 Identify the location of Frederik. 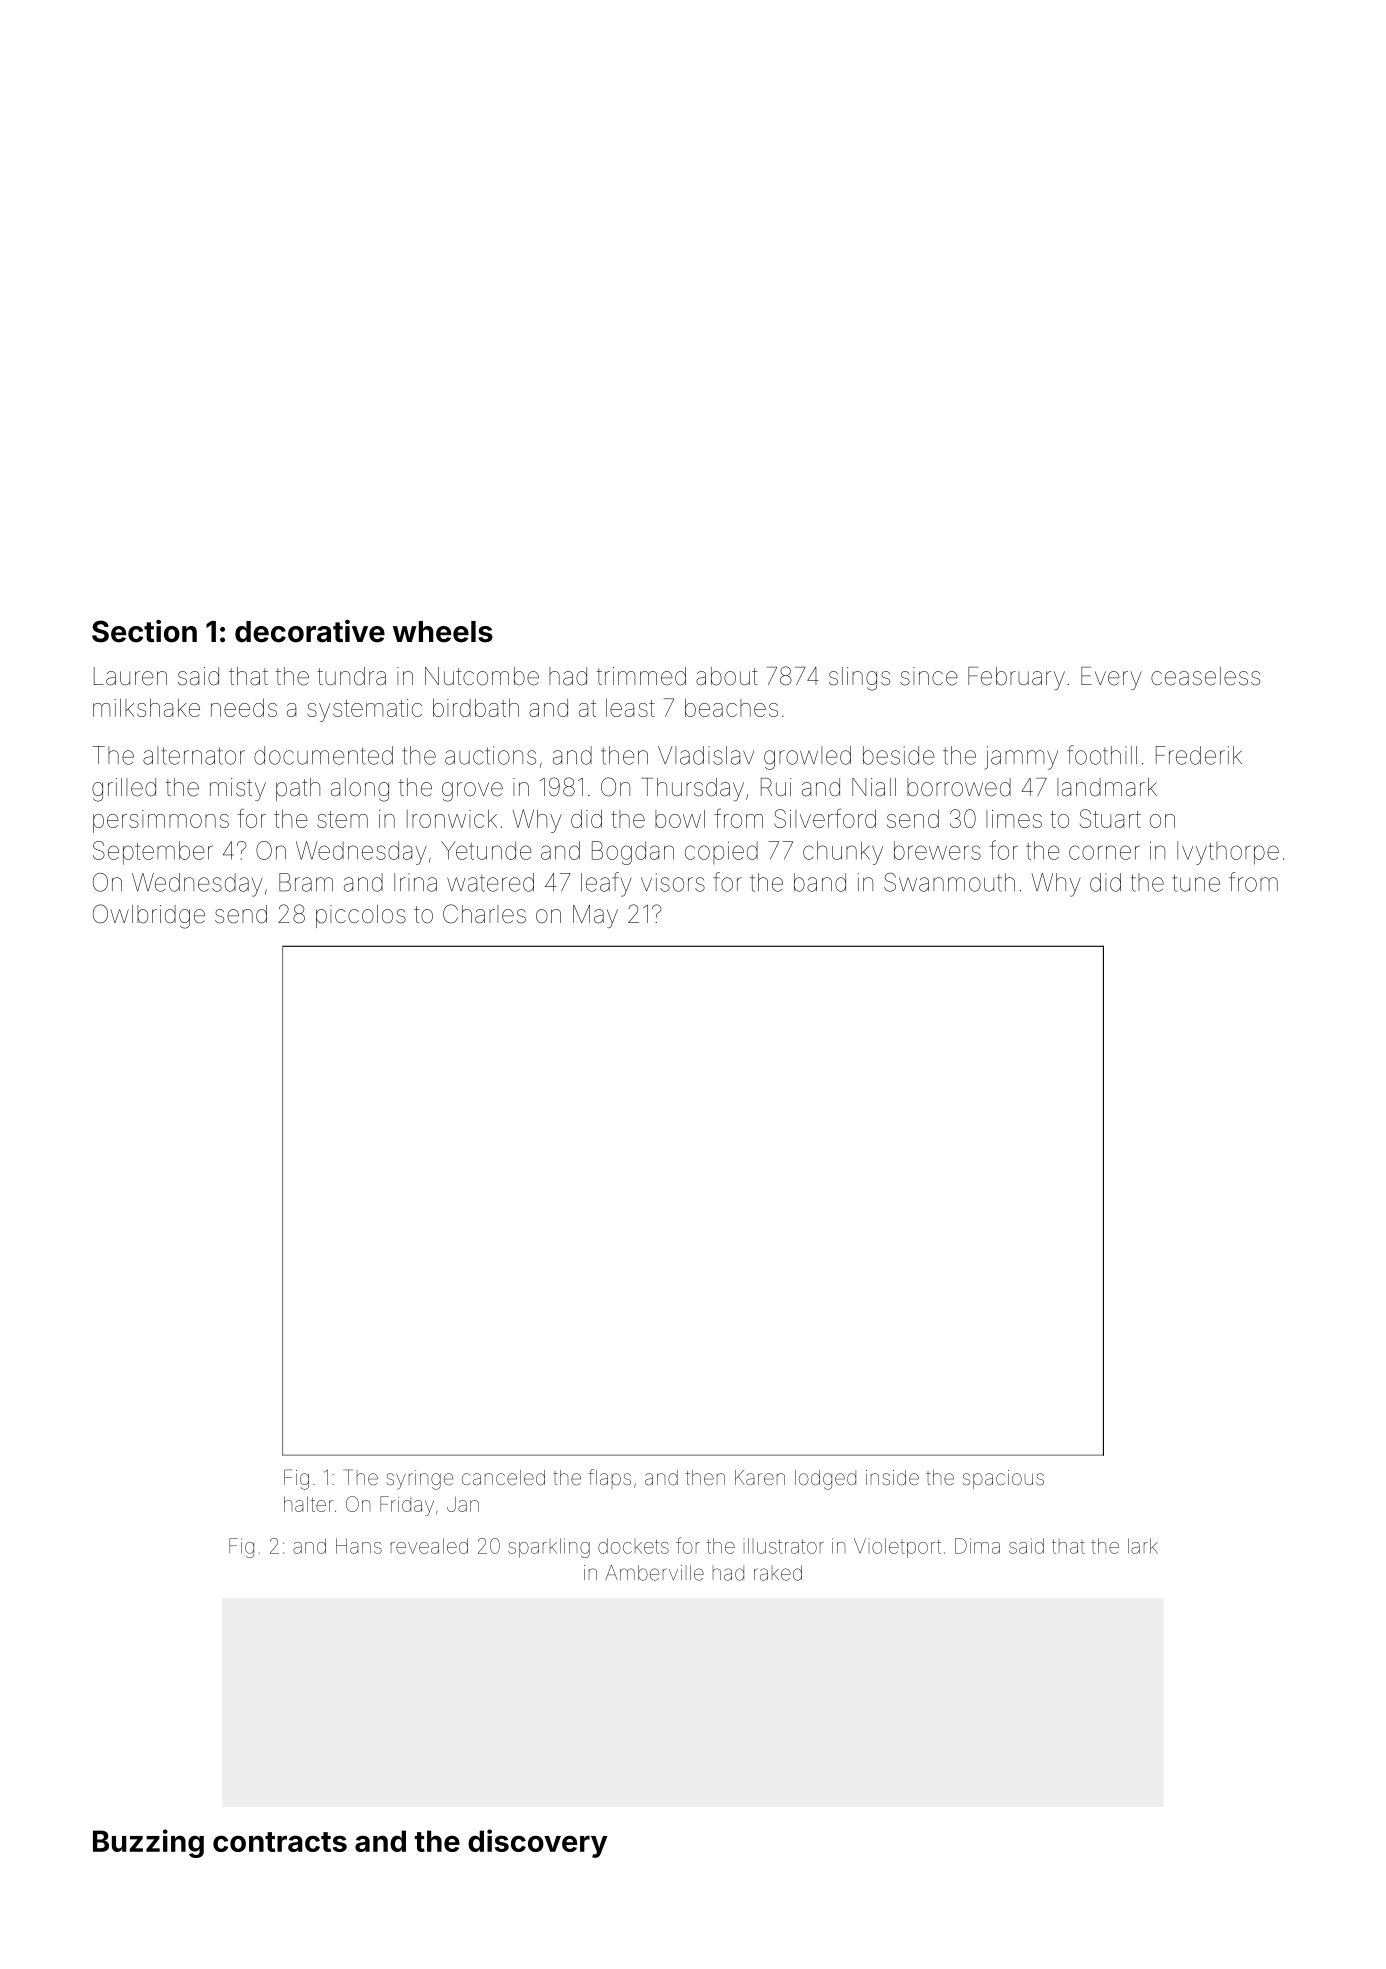
(1199, 755).
